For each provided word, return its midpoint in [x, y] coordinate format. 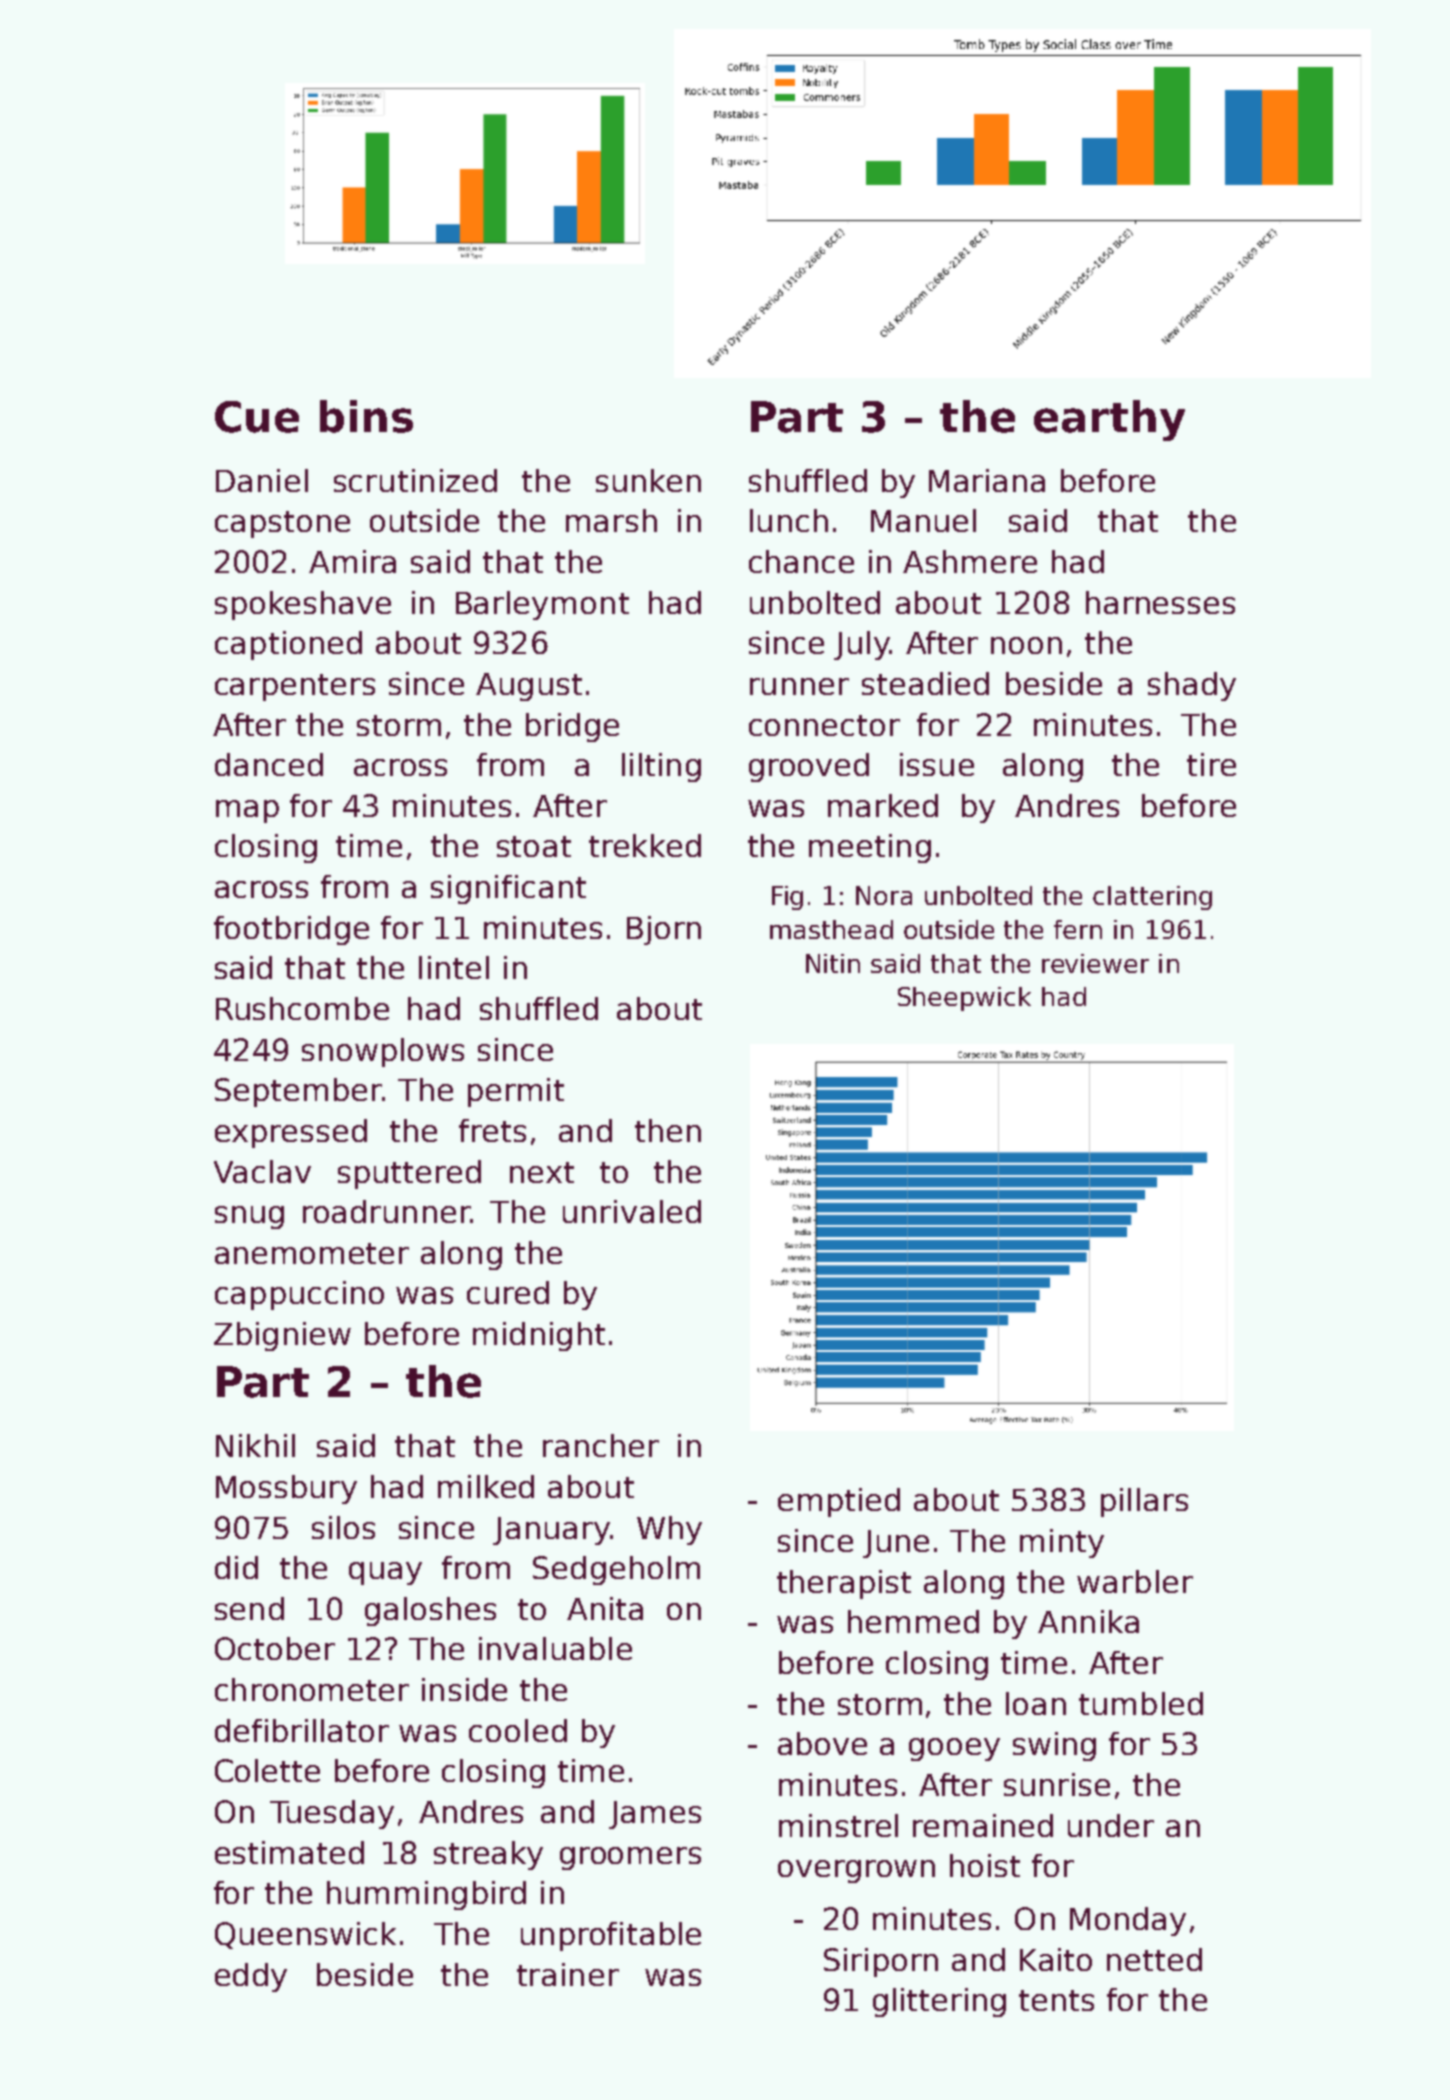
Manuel [923, 520]
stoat [534, 846]
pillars [1144, 1502]
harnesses [1160, 602]
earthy [1109, 420]
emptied [839, 1502]
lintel [454, 967]
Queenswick [305, 1935]
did [236, 1567]
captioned [288, 645]
